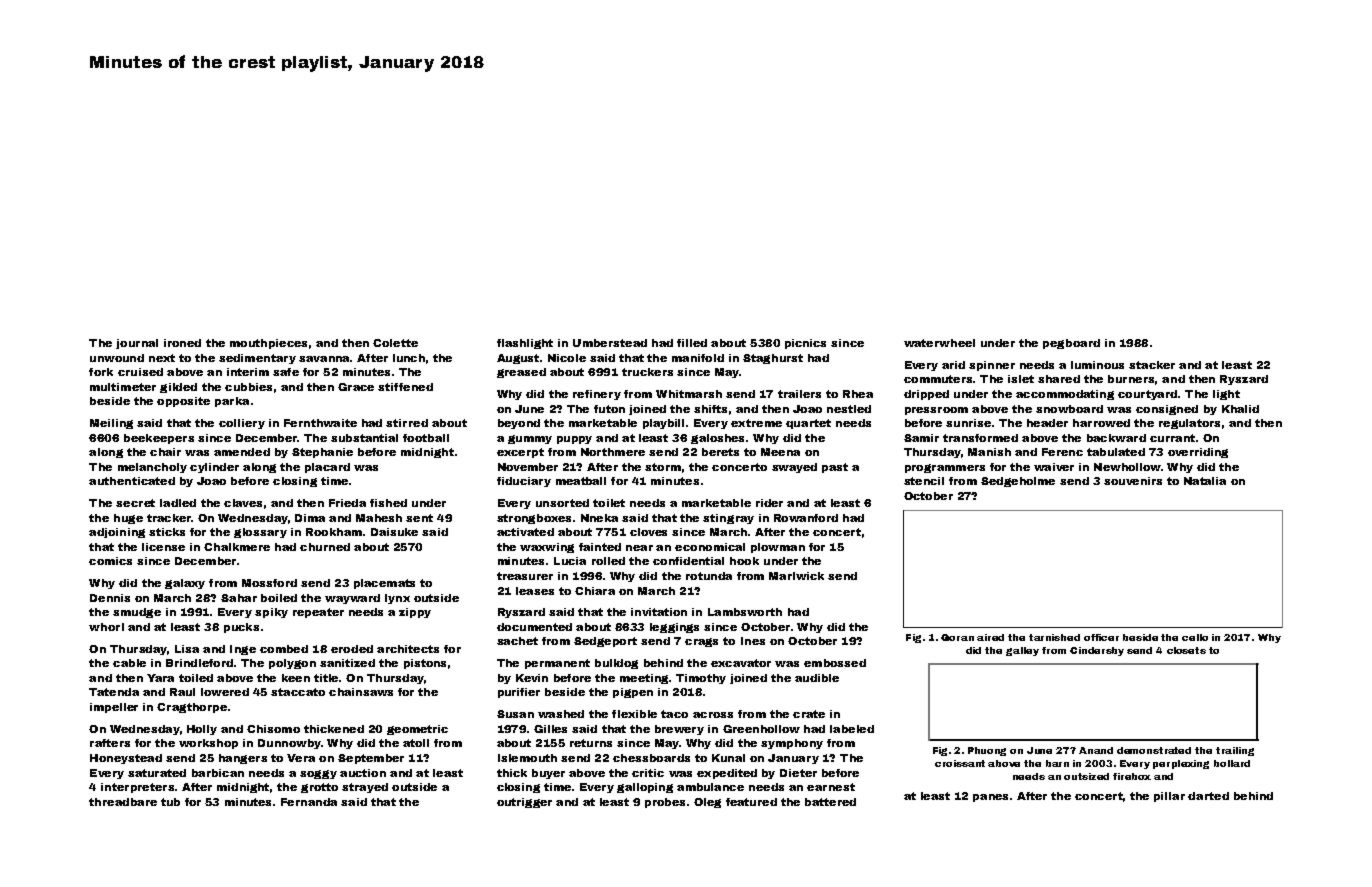 The width and height of the image is (1372, 887). Describe the element at coordinates (182, 343) in the image. I see `ironed` at that location.
